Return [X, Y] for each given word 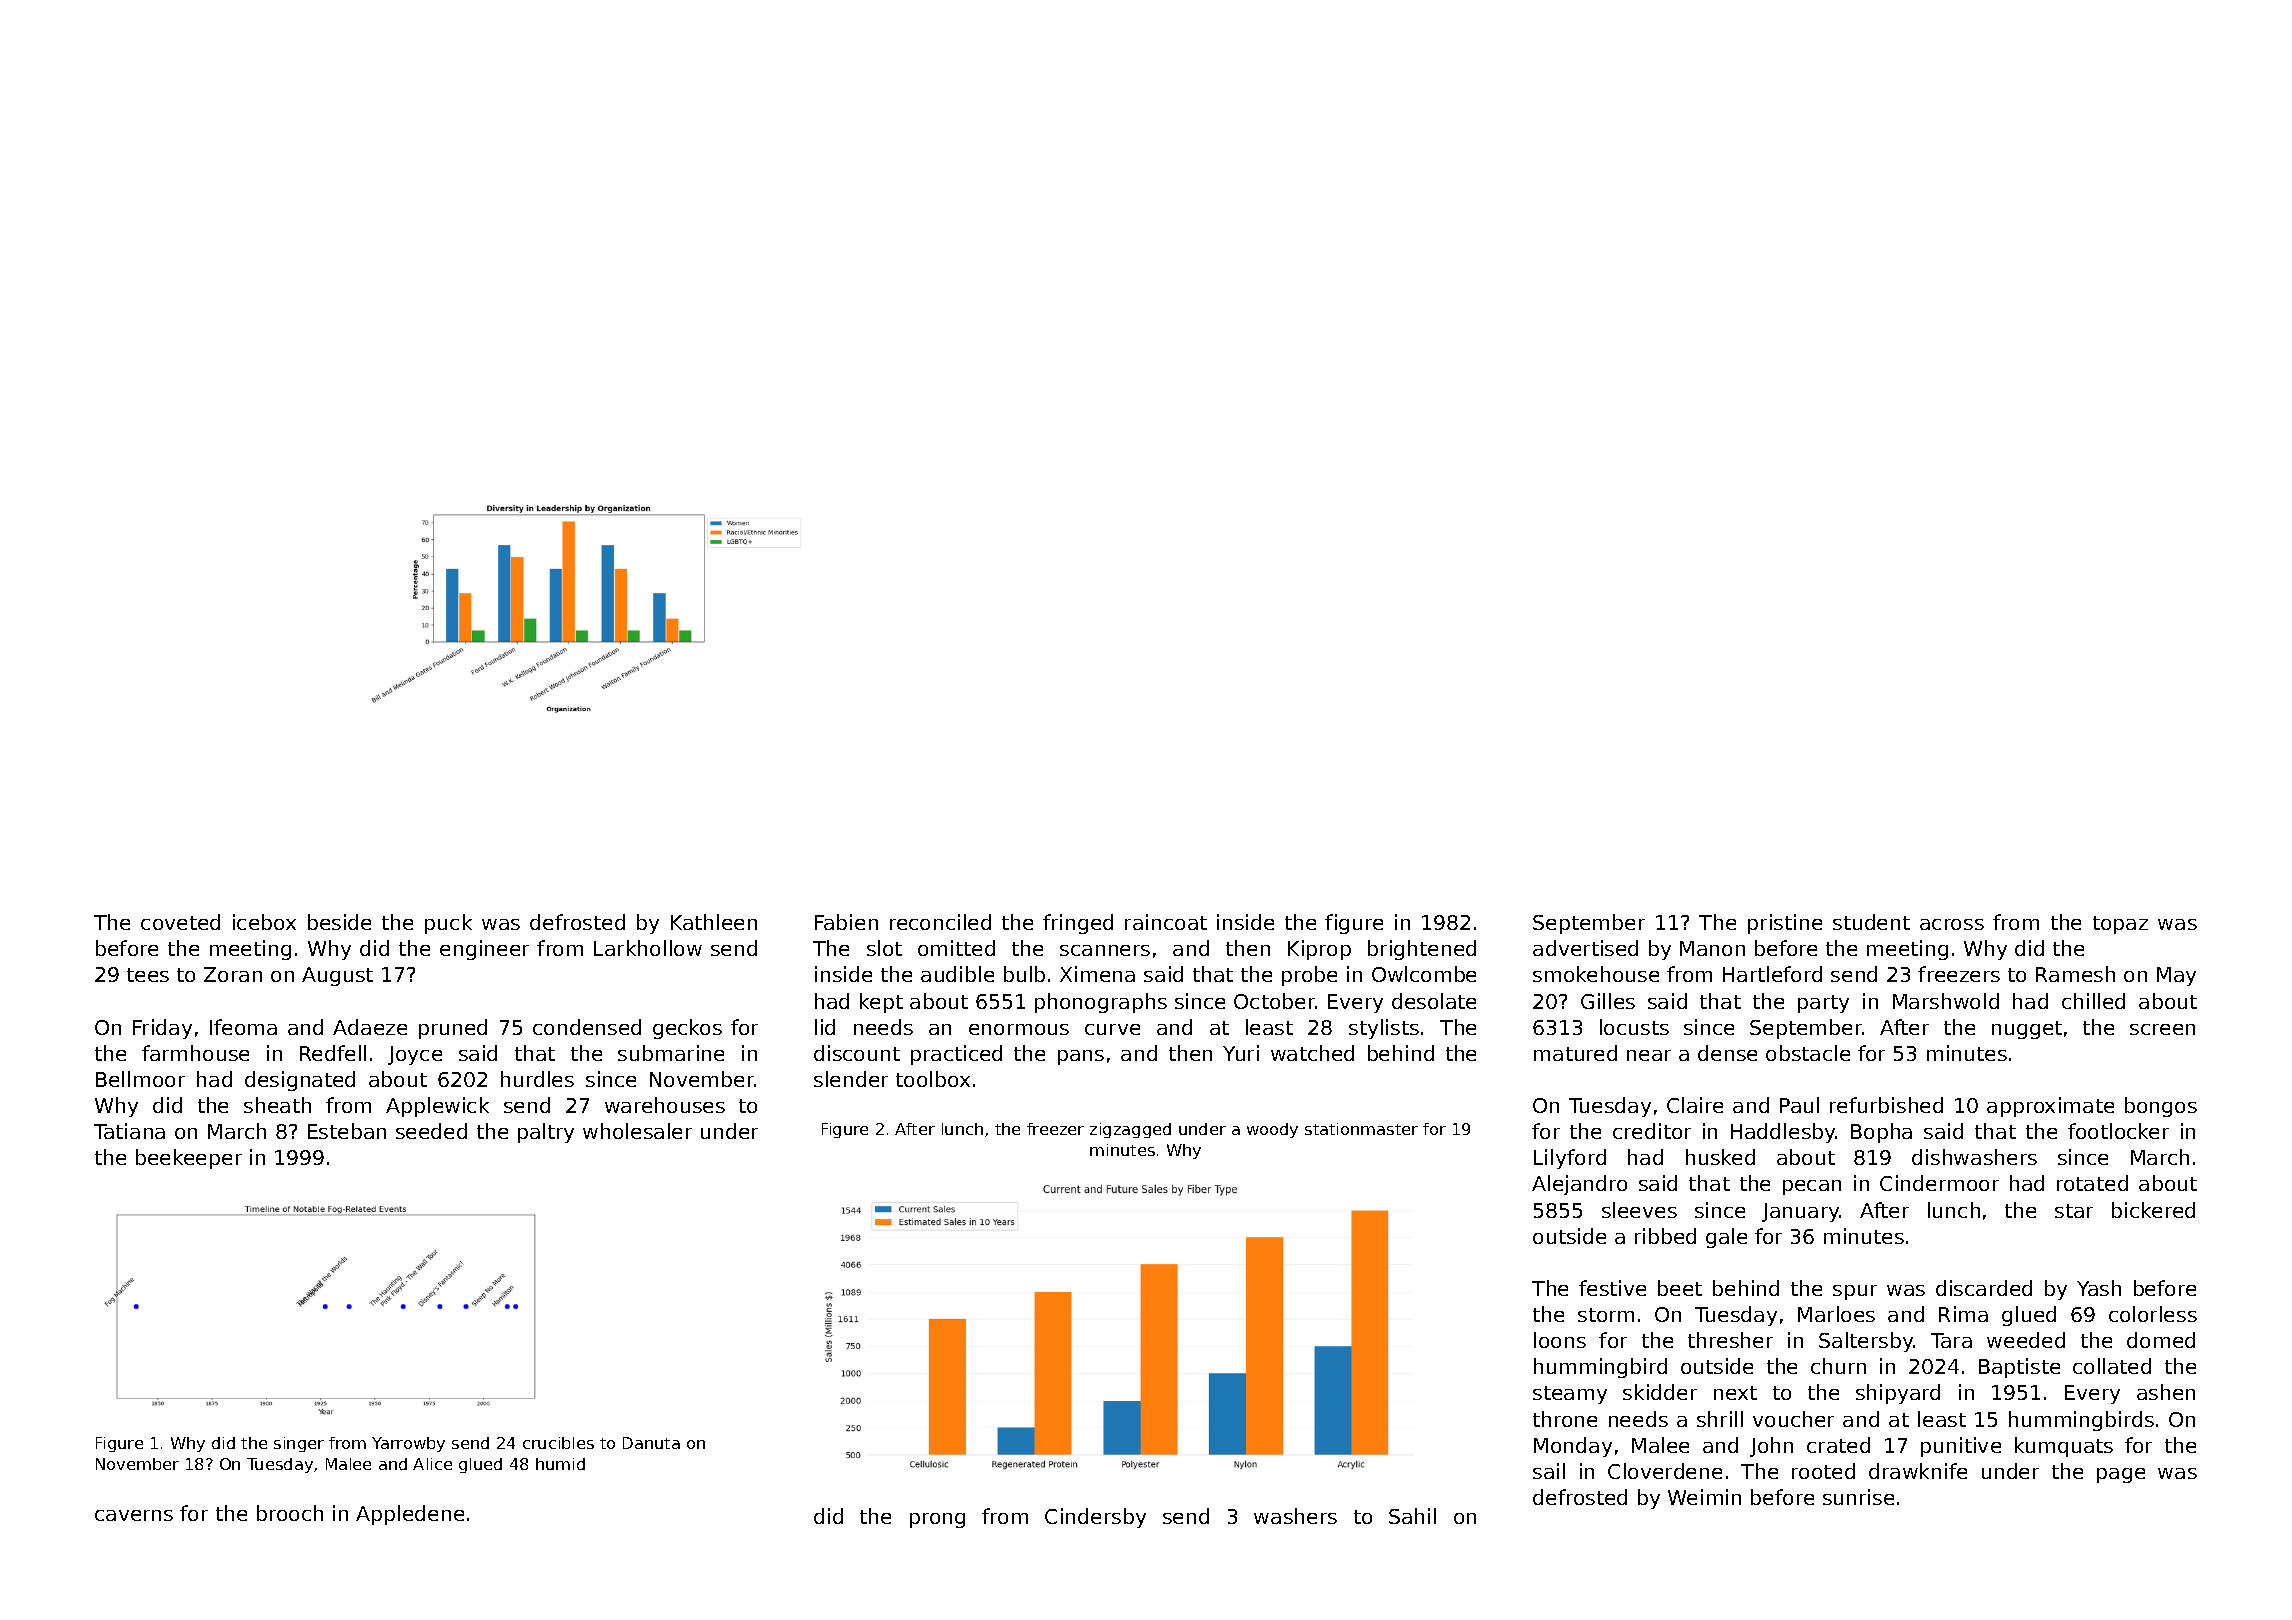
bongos [2161, 1107]
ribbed [1665, 1236]
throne [1565, 1419]
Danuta [651, 1443]
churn [1838, 1366]
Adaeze [370, 1027]
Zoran [233, 974]
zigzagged [1130, 1130]
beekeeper [189, 1159]
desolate [1434, 1001]
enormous [1019, 1029]
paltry [546, 1133]
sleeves [1639, 1210]
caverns [134, 1515]
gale [1726, 1238]
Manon [1712, 948]
